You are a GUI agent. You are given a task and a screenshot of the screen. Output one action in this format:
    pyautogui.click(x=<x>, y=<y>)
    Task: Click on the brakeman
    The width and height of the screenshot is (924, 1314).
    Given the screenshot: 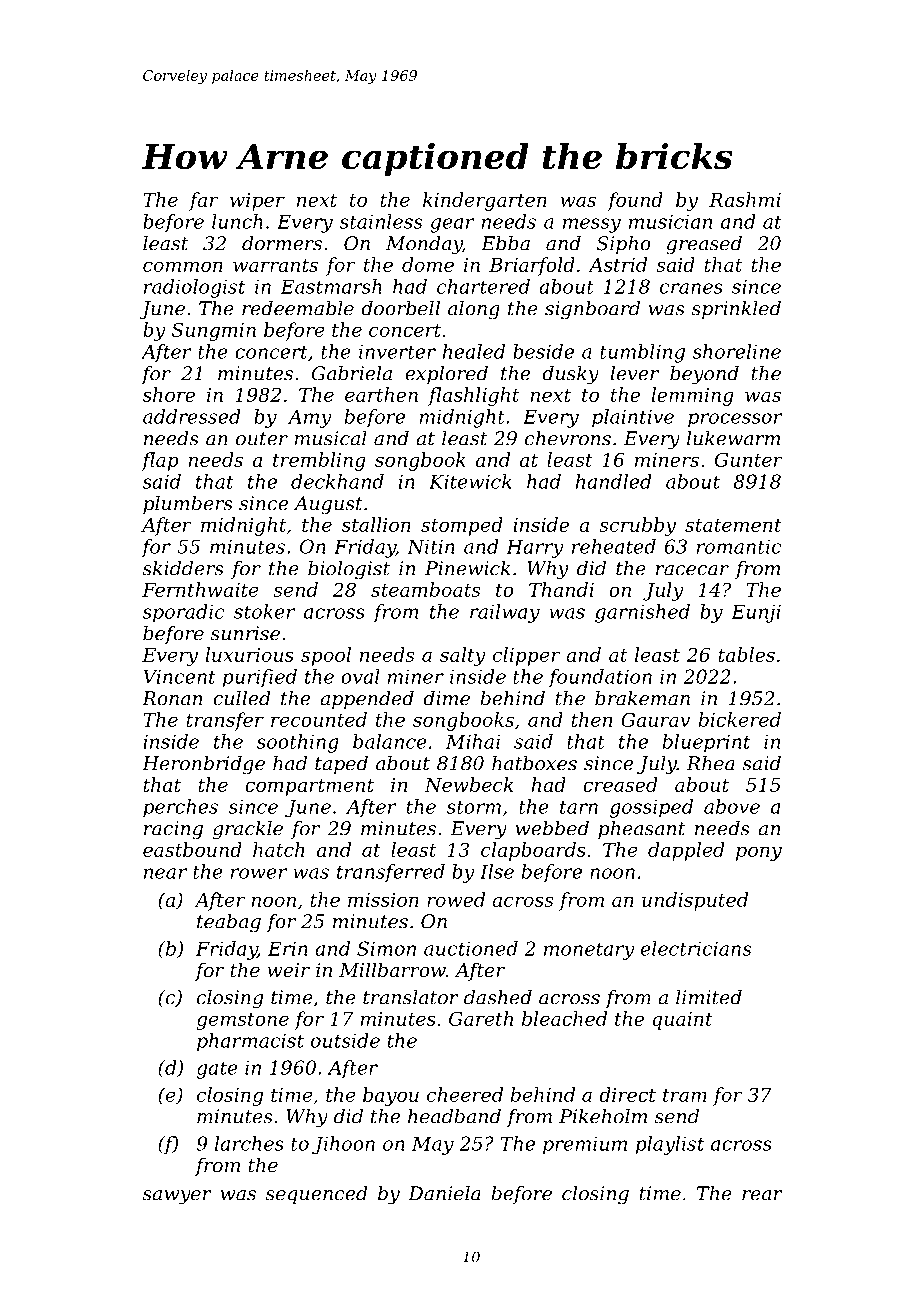 What is the action you would take?
    pyautogui.click(x=642, y=698)
